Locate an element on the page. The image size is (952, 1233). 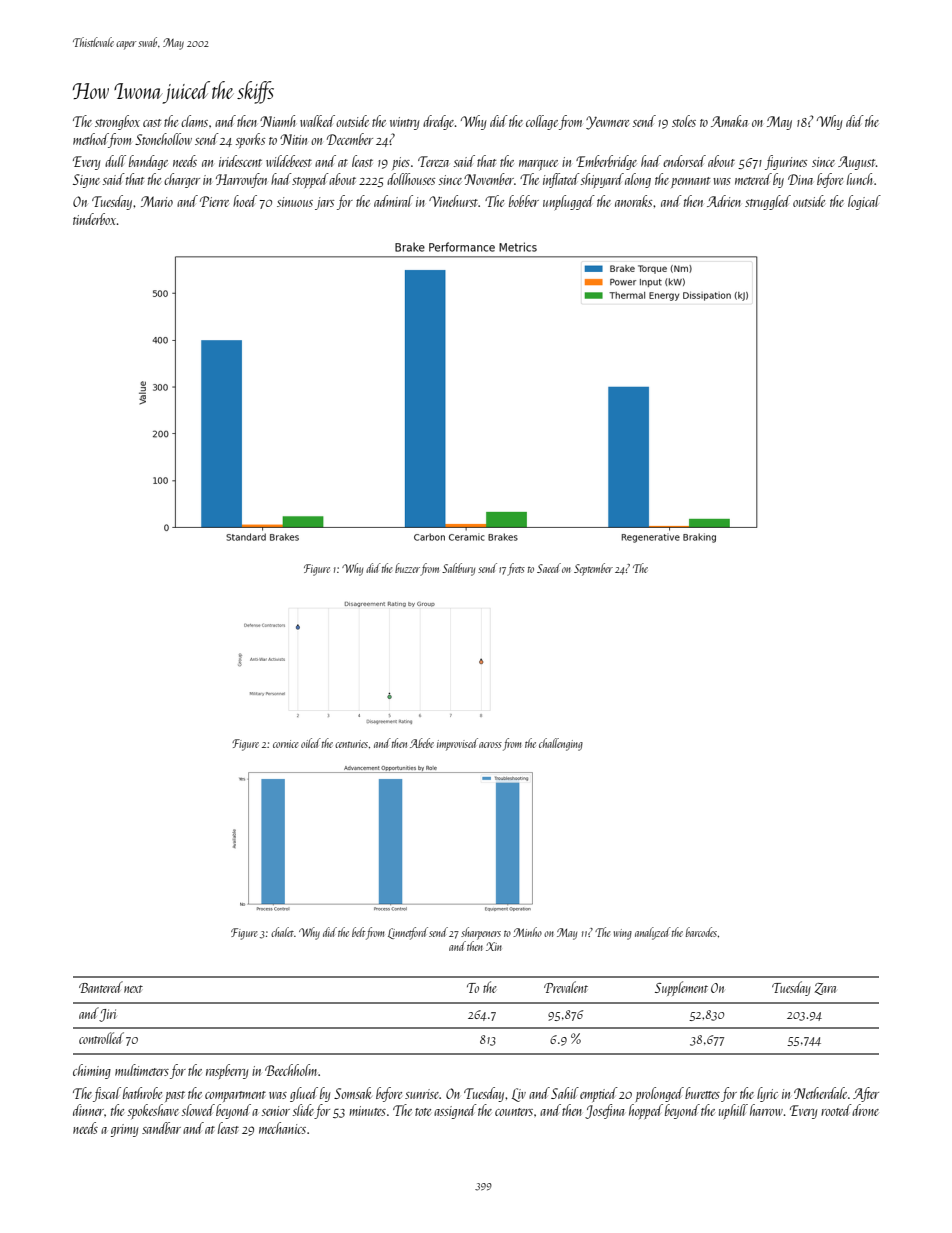
barcodes is located at coordinates (701, 932).
